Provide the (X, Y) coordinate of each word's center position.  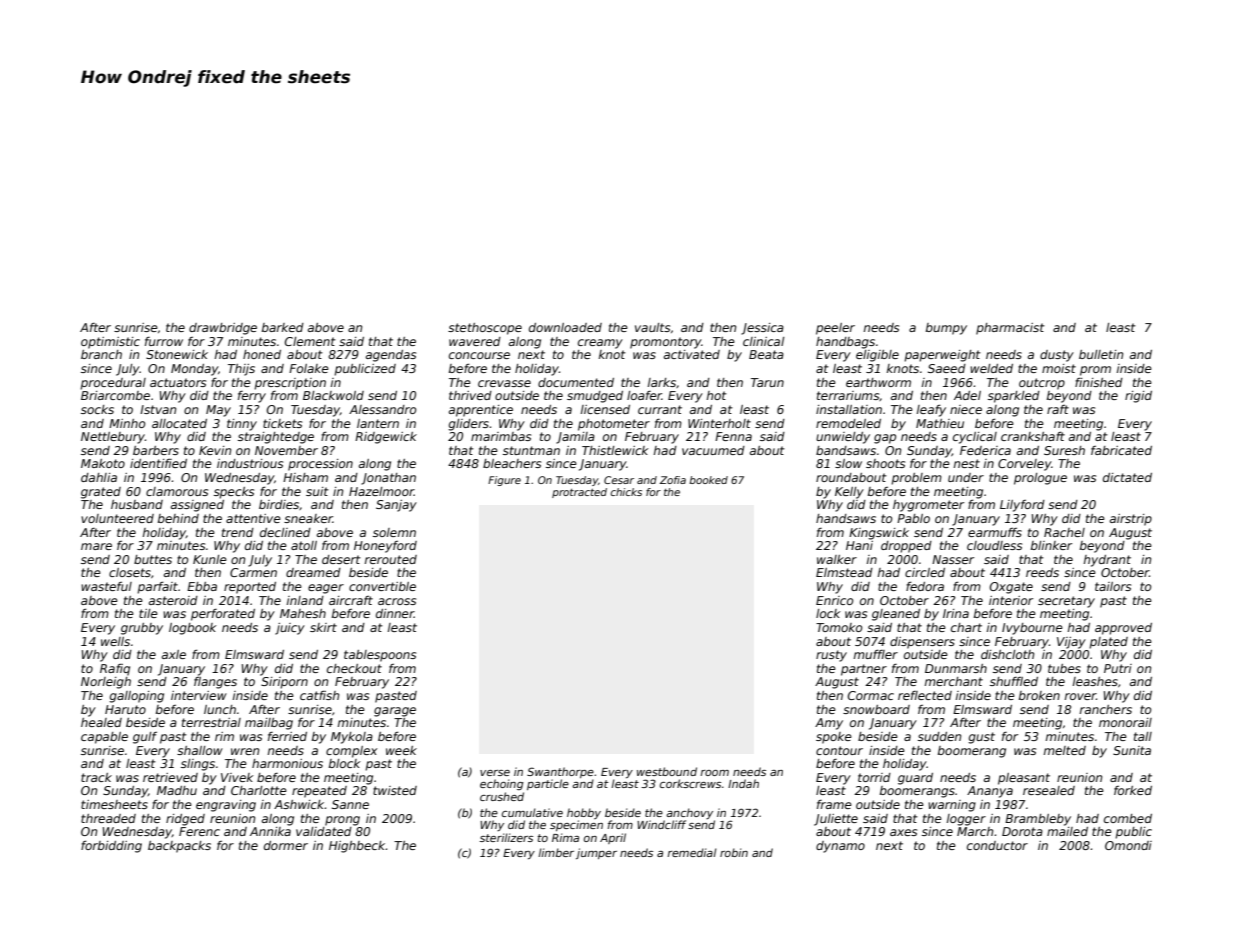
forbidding (111, 846)
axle (174, 654)
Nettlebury (113, 438)
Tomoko (839, 627)
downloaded (565, 327)
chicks (626, 492)
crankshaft (1033, 436)
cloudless (994, 545)
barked (283, 327)
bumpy (946, 329)
